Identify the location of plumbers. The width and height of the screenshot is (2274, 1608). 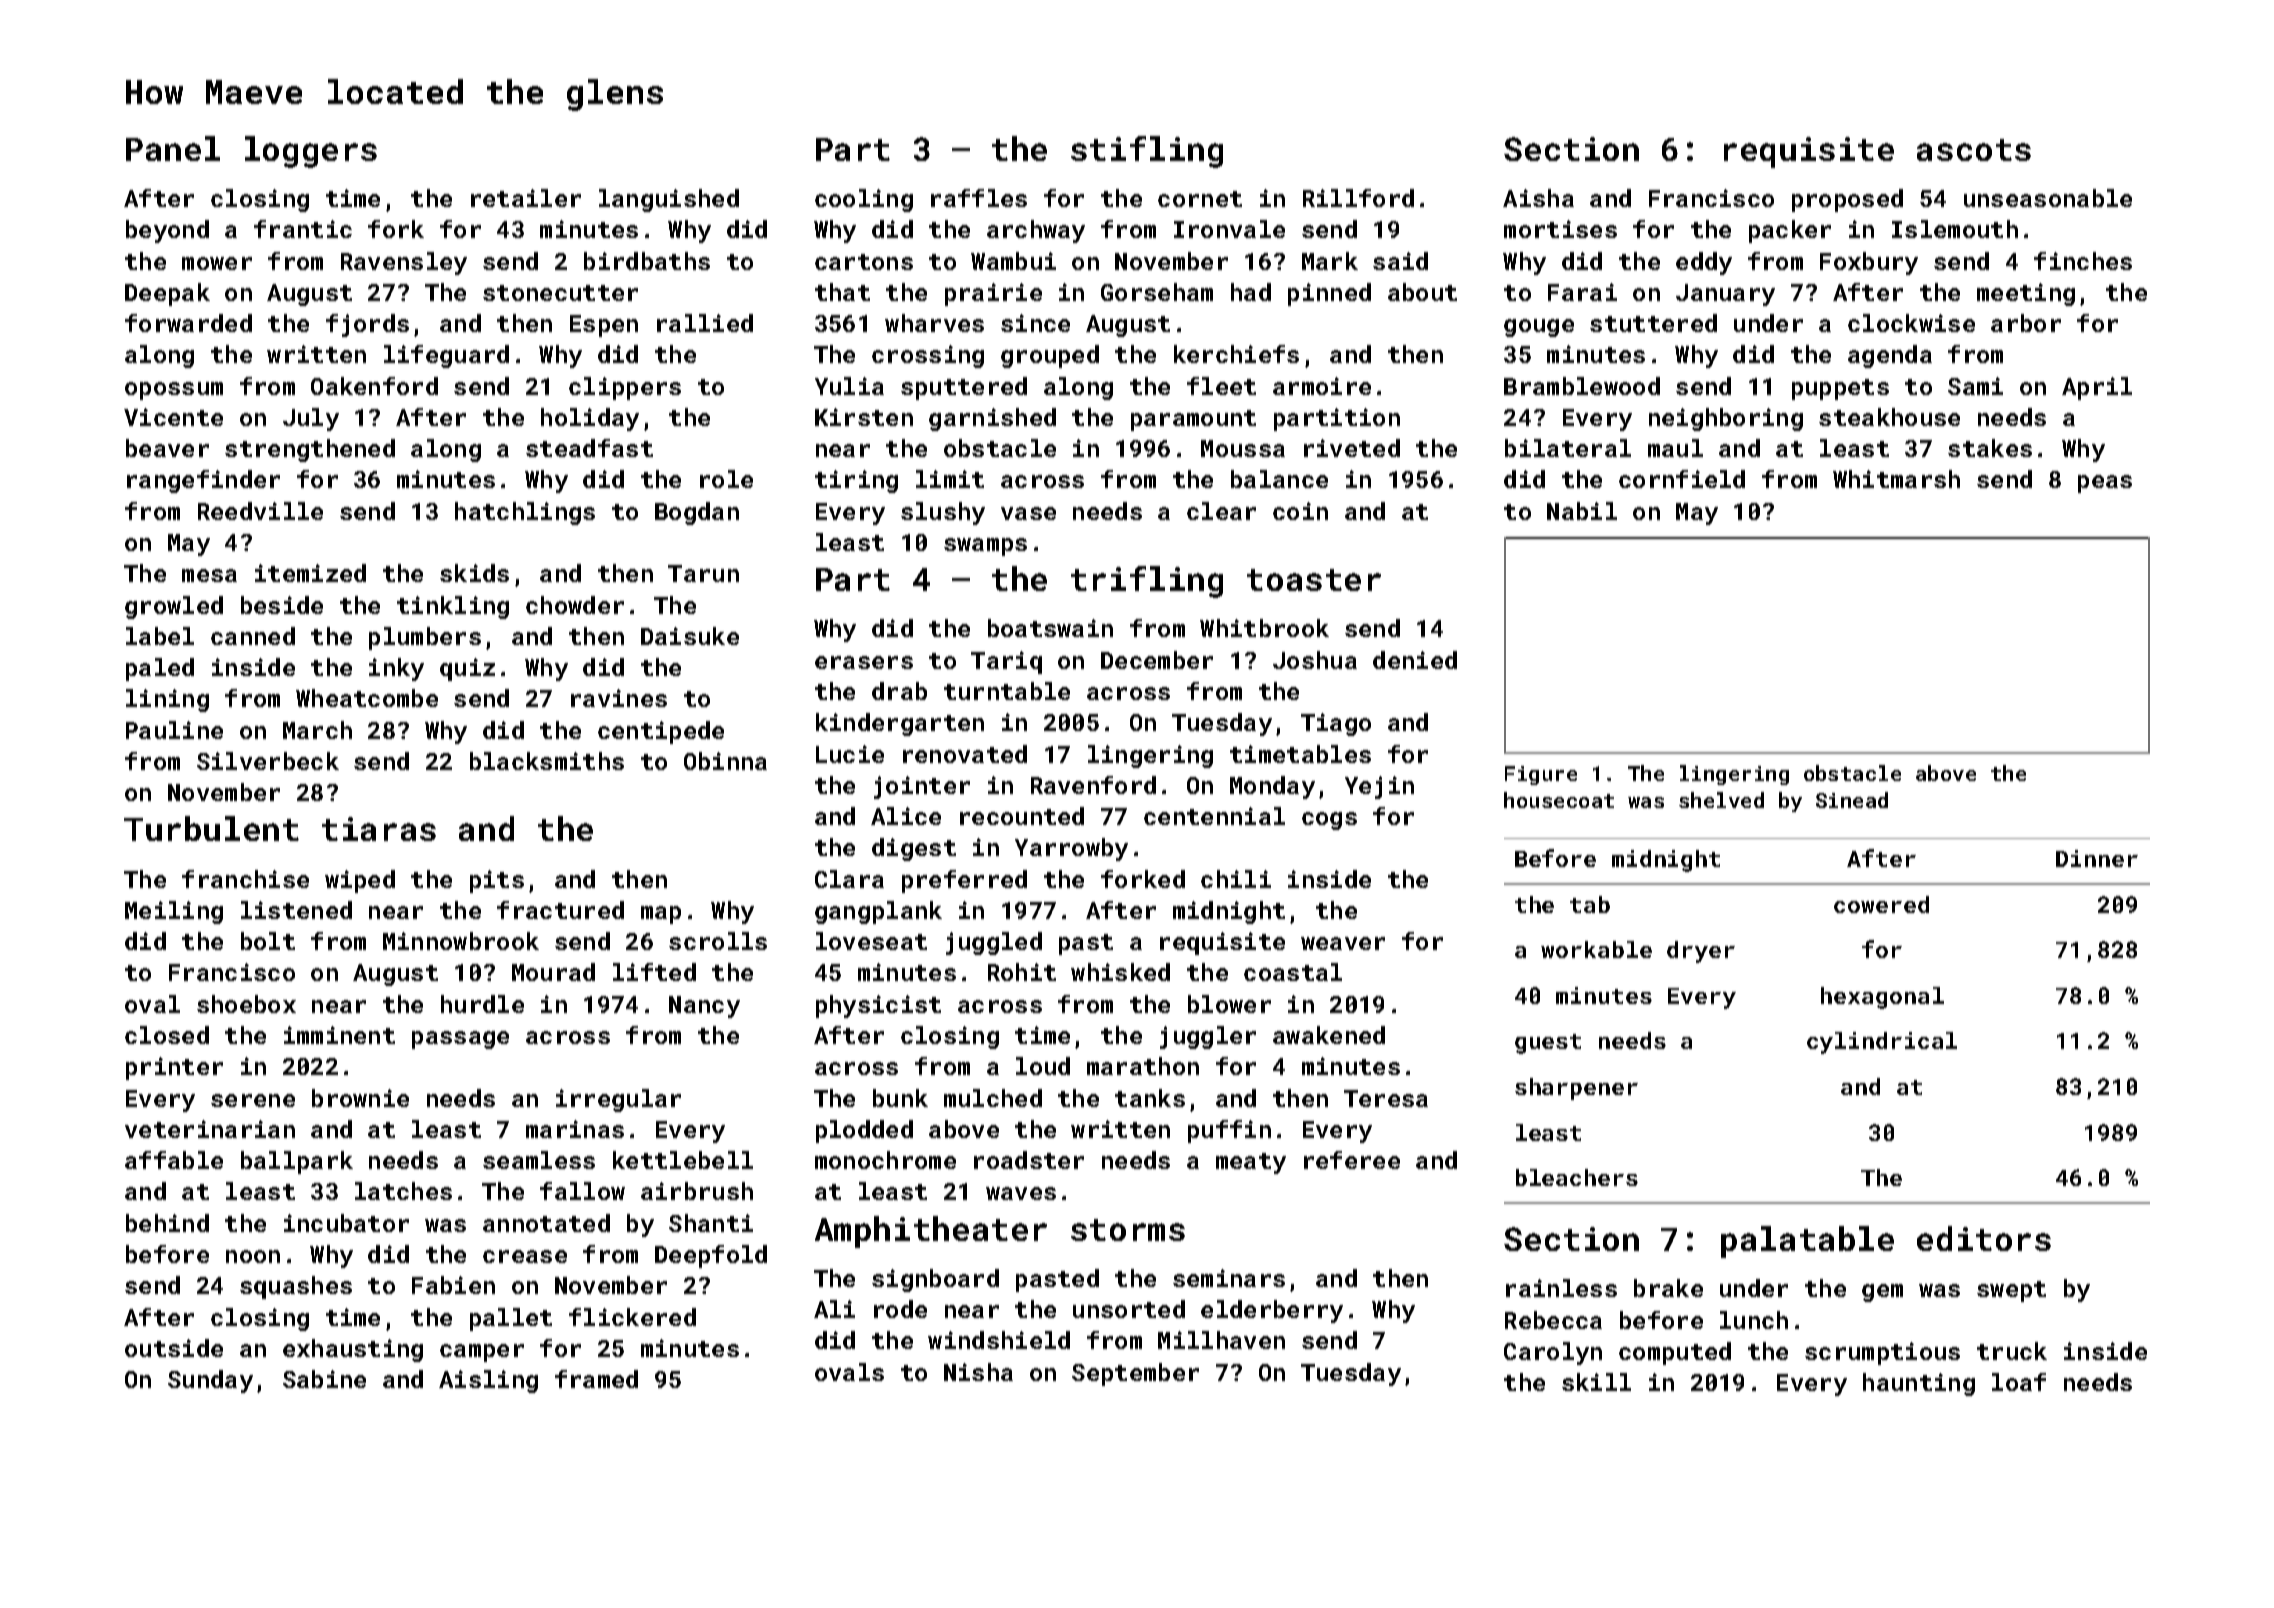
(425, 638).
